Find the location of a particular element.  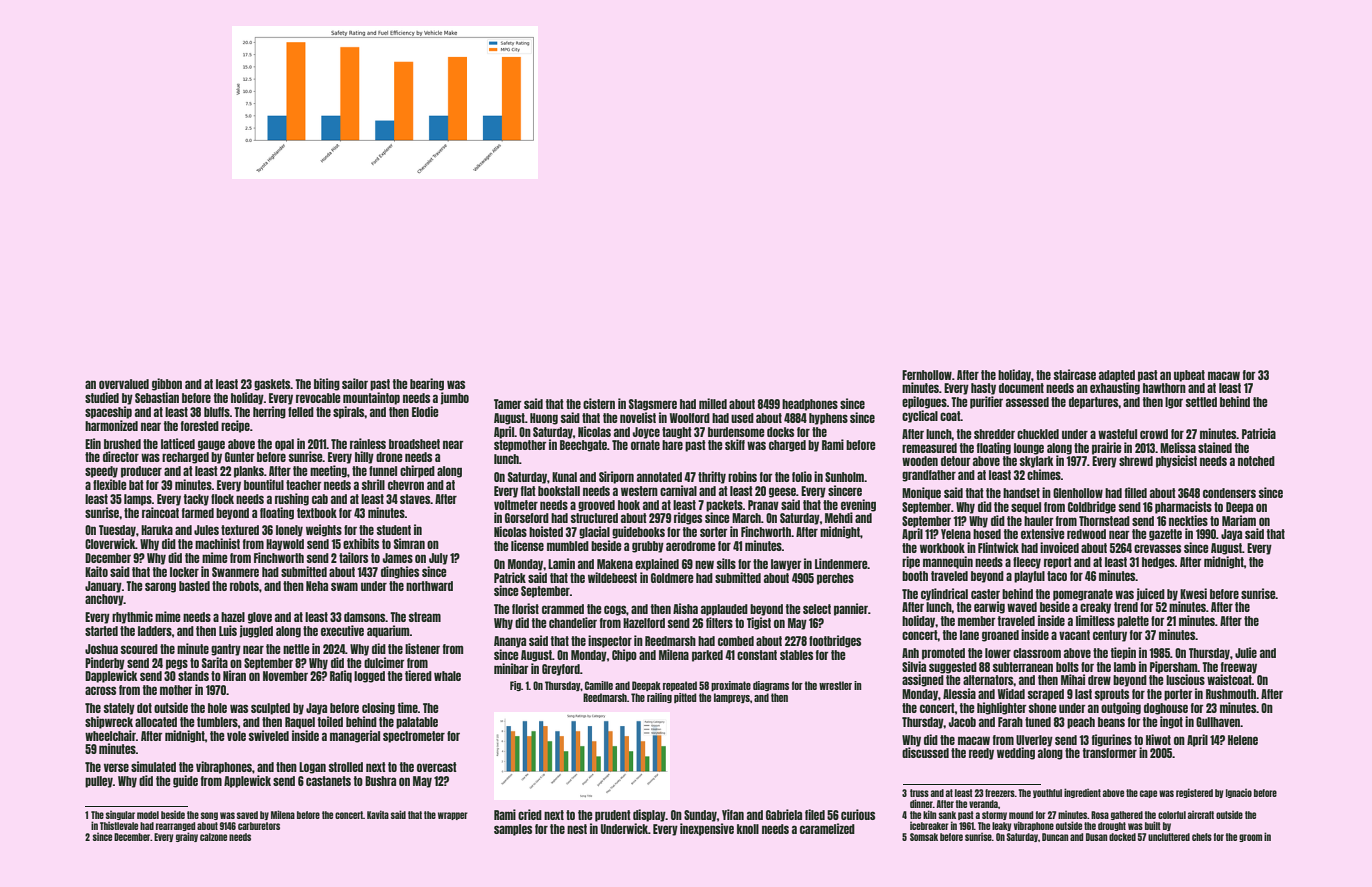

taught is located at coordinates (677, 433).
